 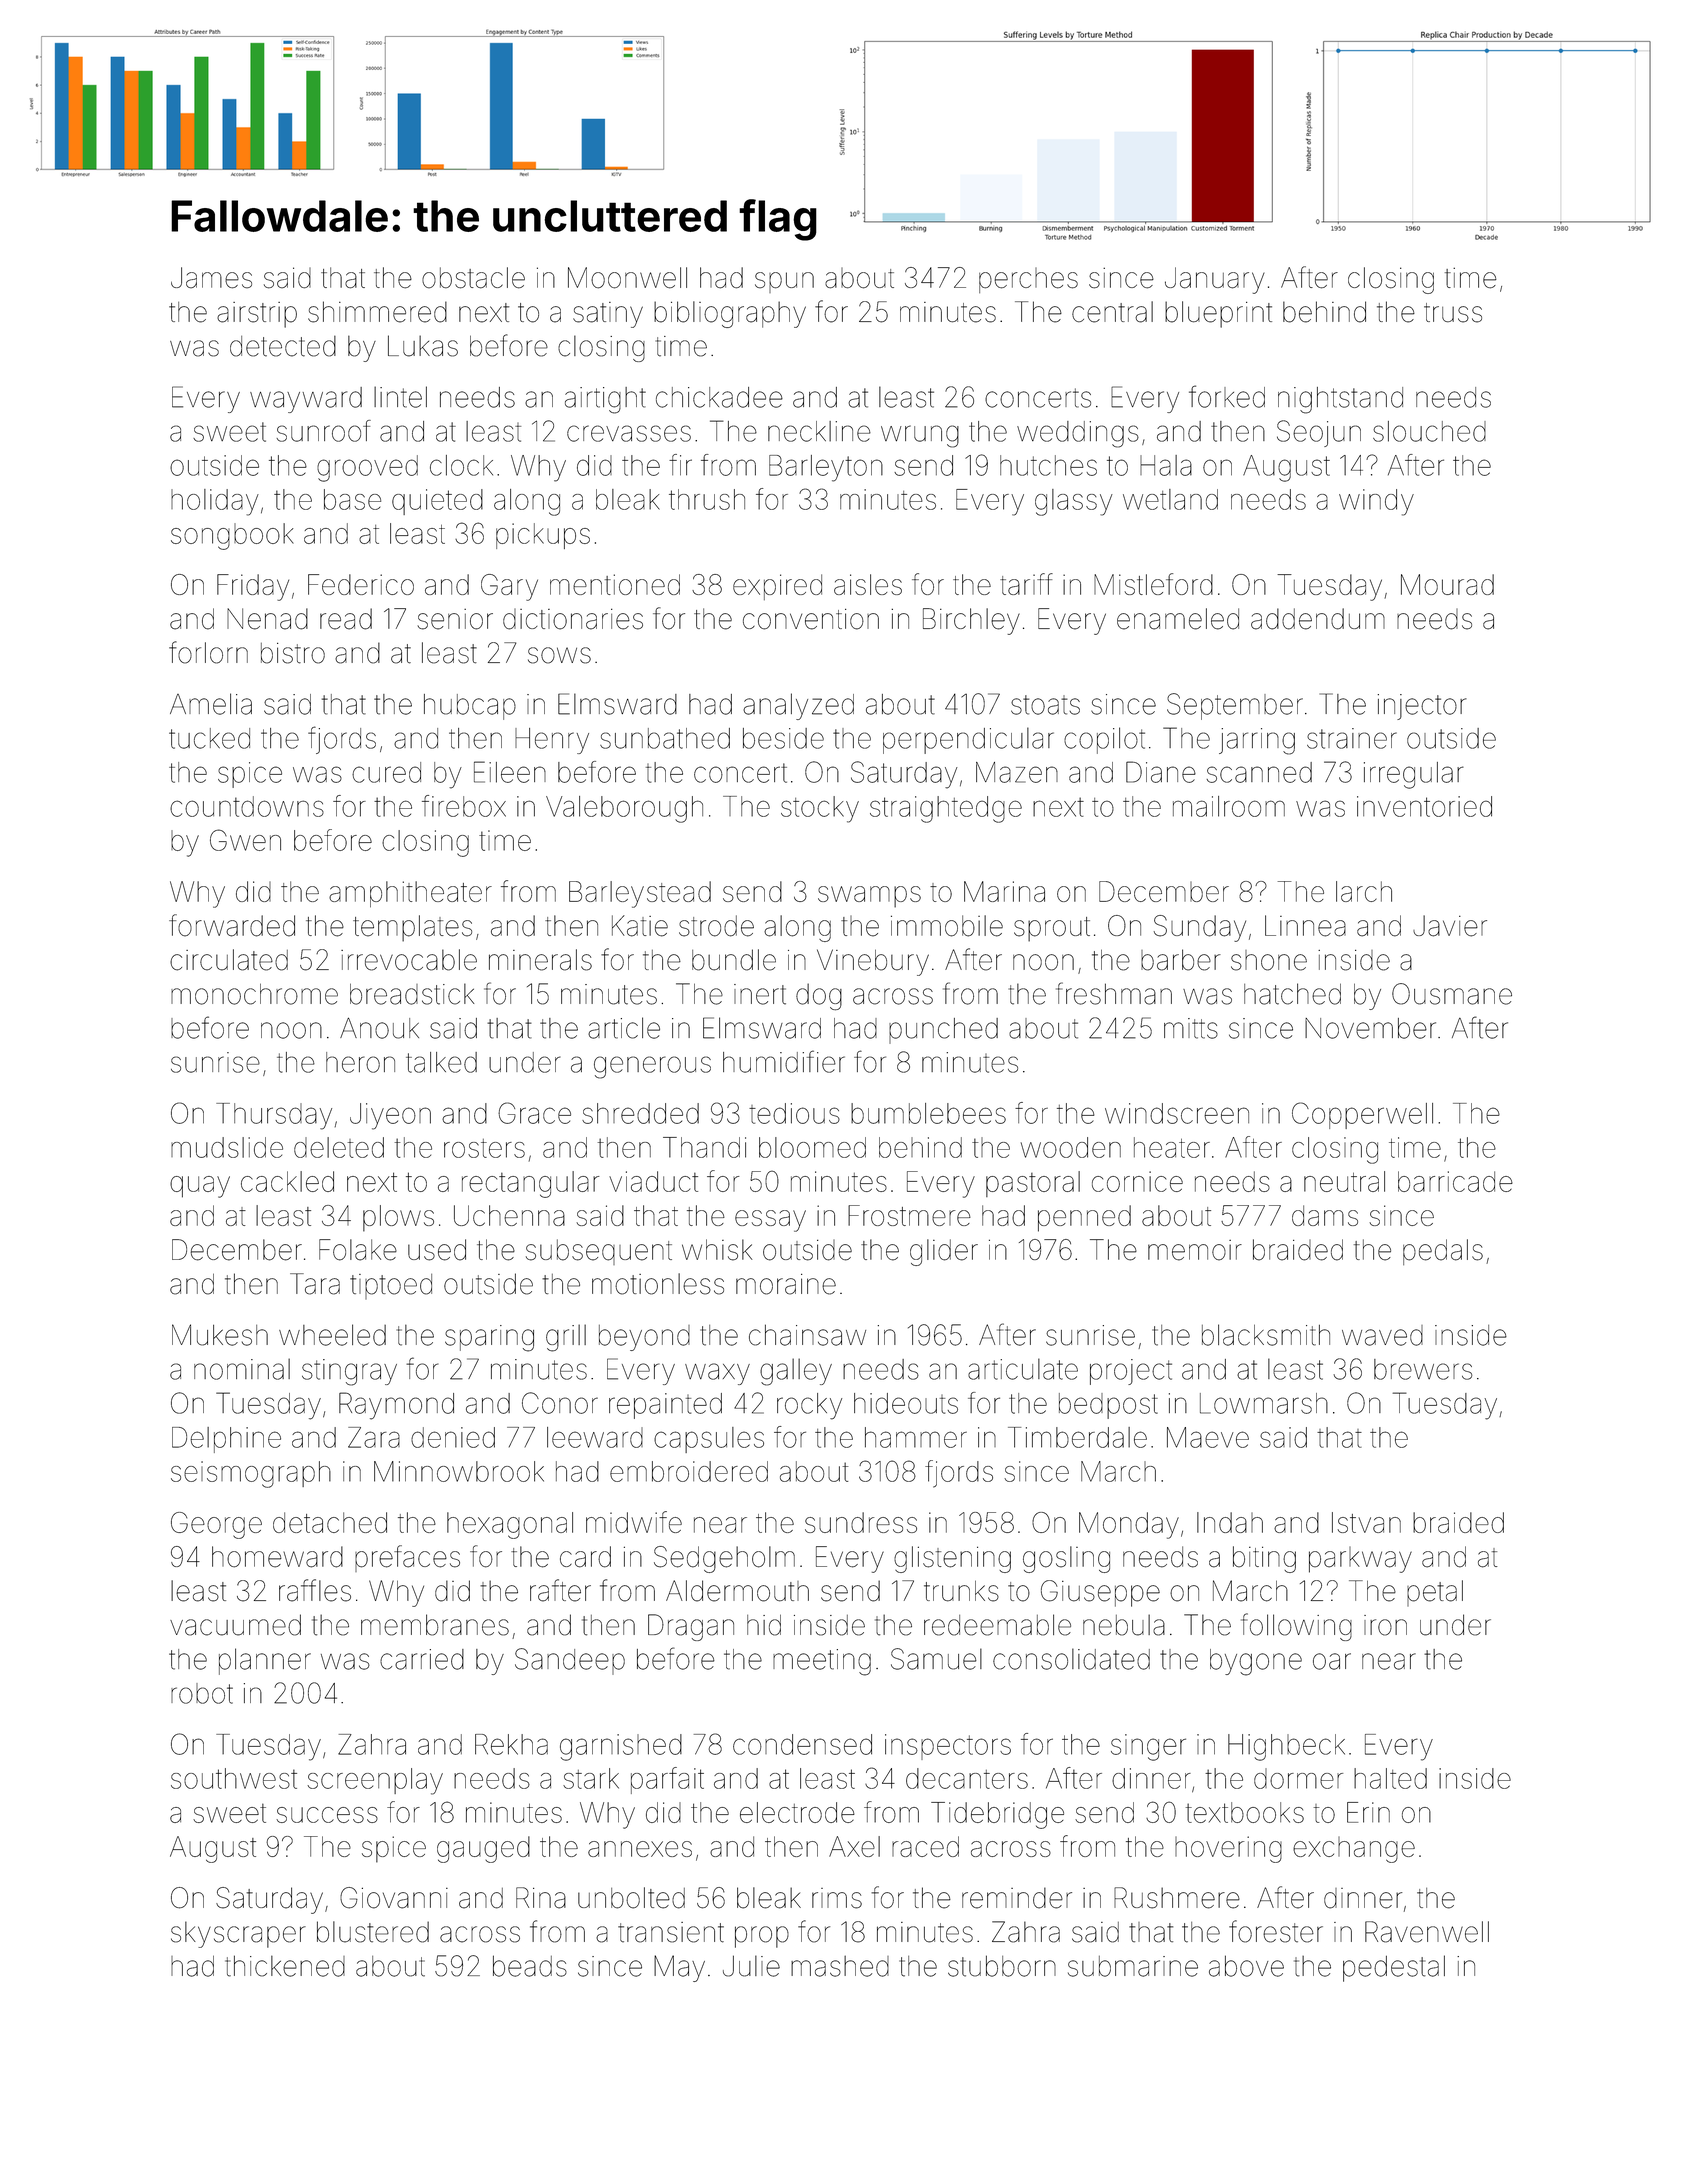 What do you see at coordinates (1423, 1369) in the screenshot?
I see `brewers` at bounding box center [1423, 1369].
